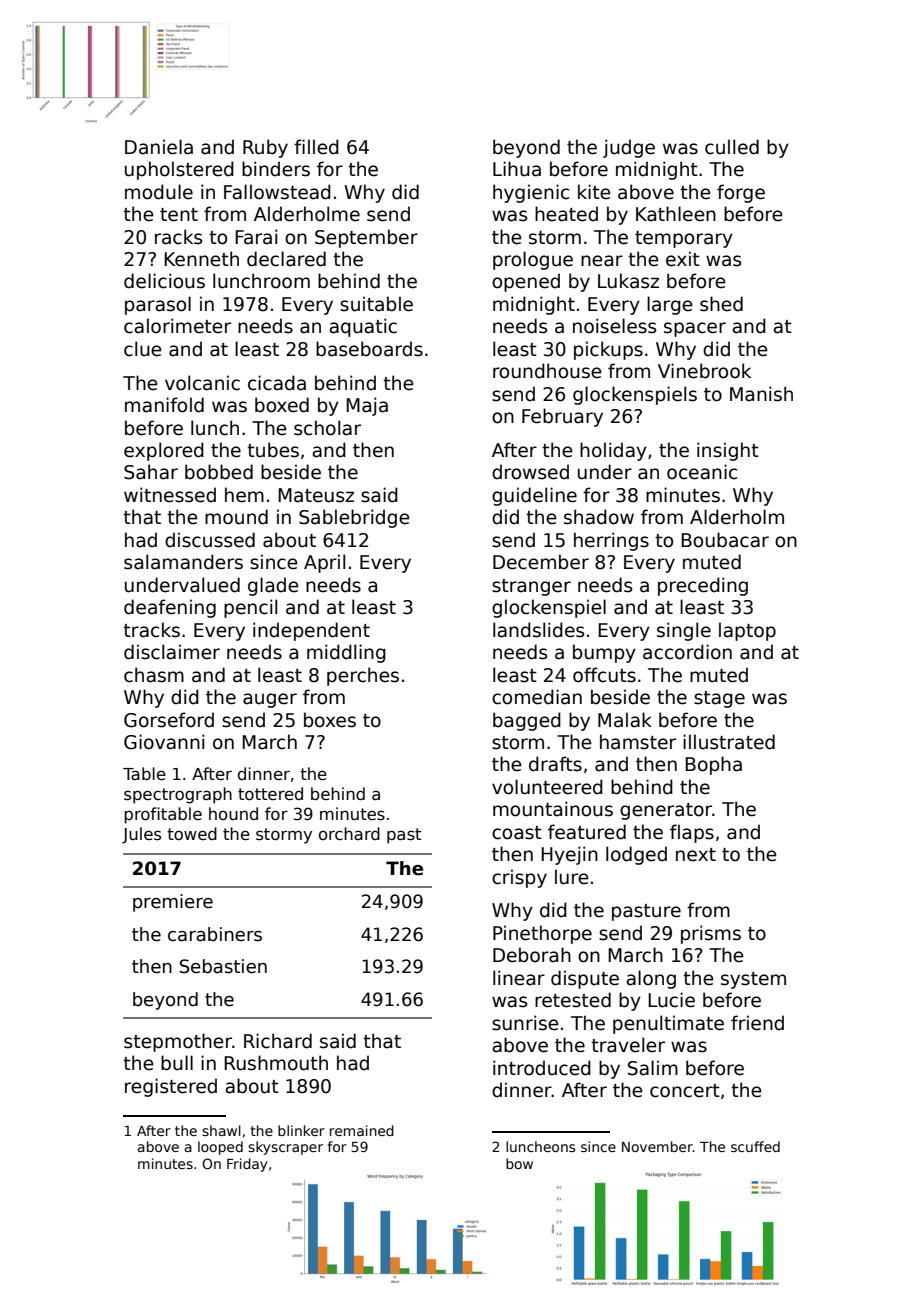  I want to click on system, so click(753, 980).
